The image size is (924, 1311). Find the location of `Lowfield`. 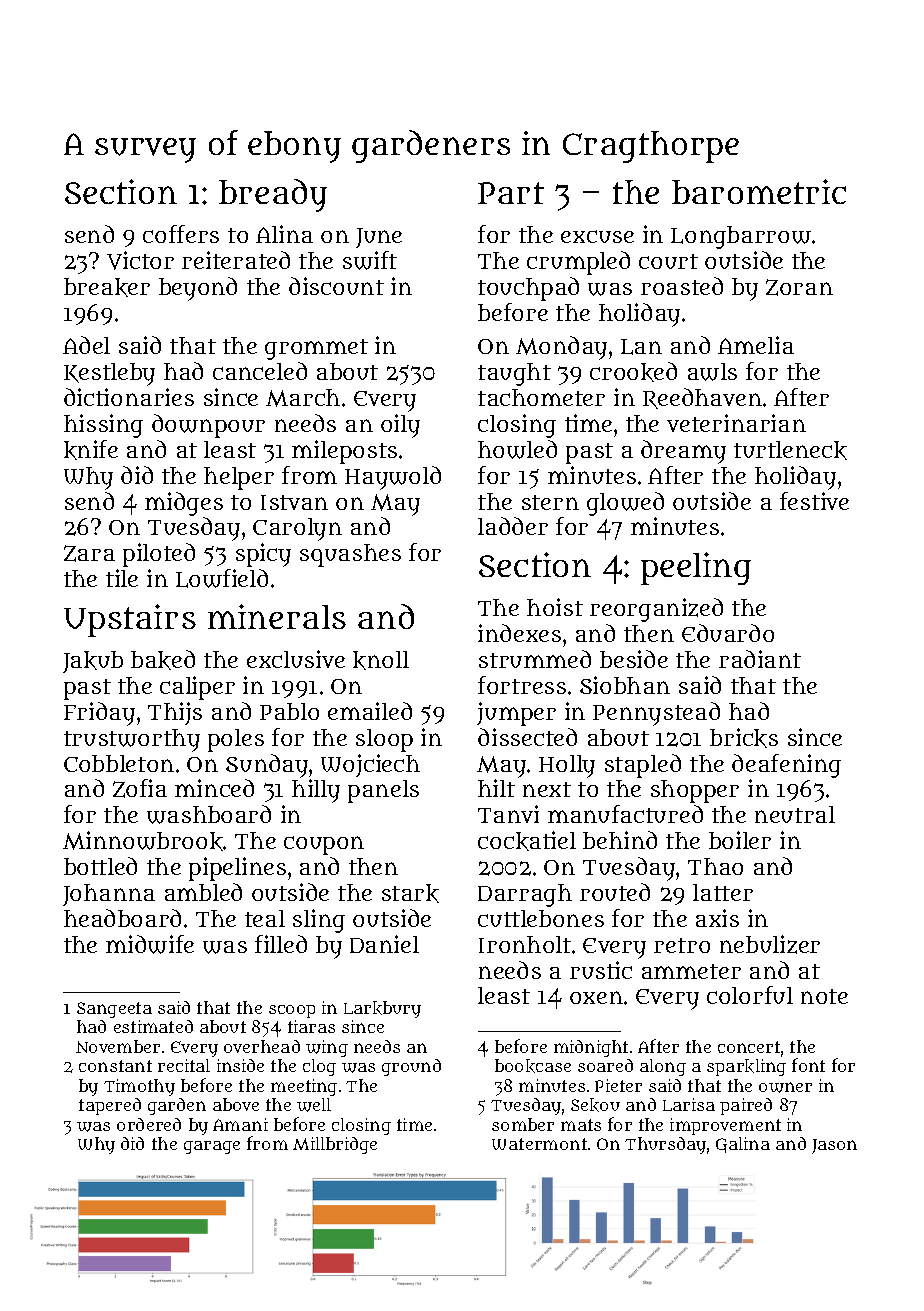

Lowfield is located at coordinates (222, 578).
